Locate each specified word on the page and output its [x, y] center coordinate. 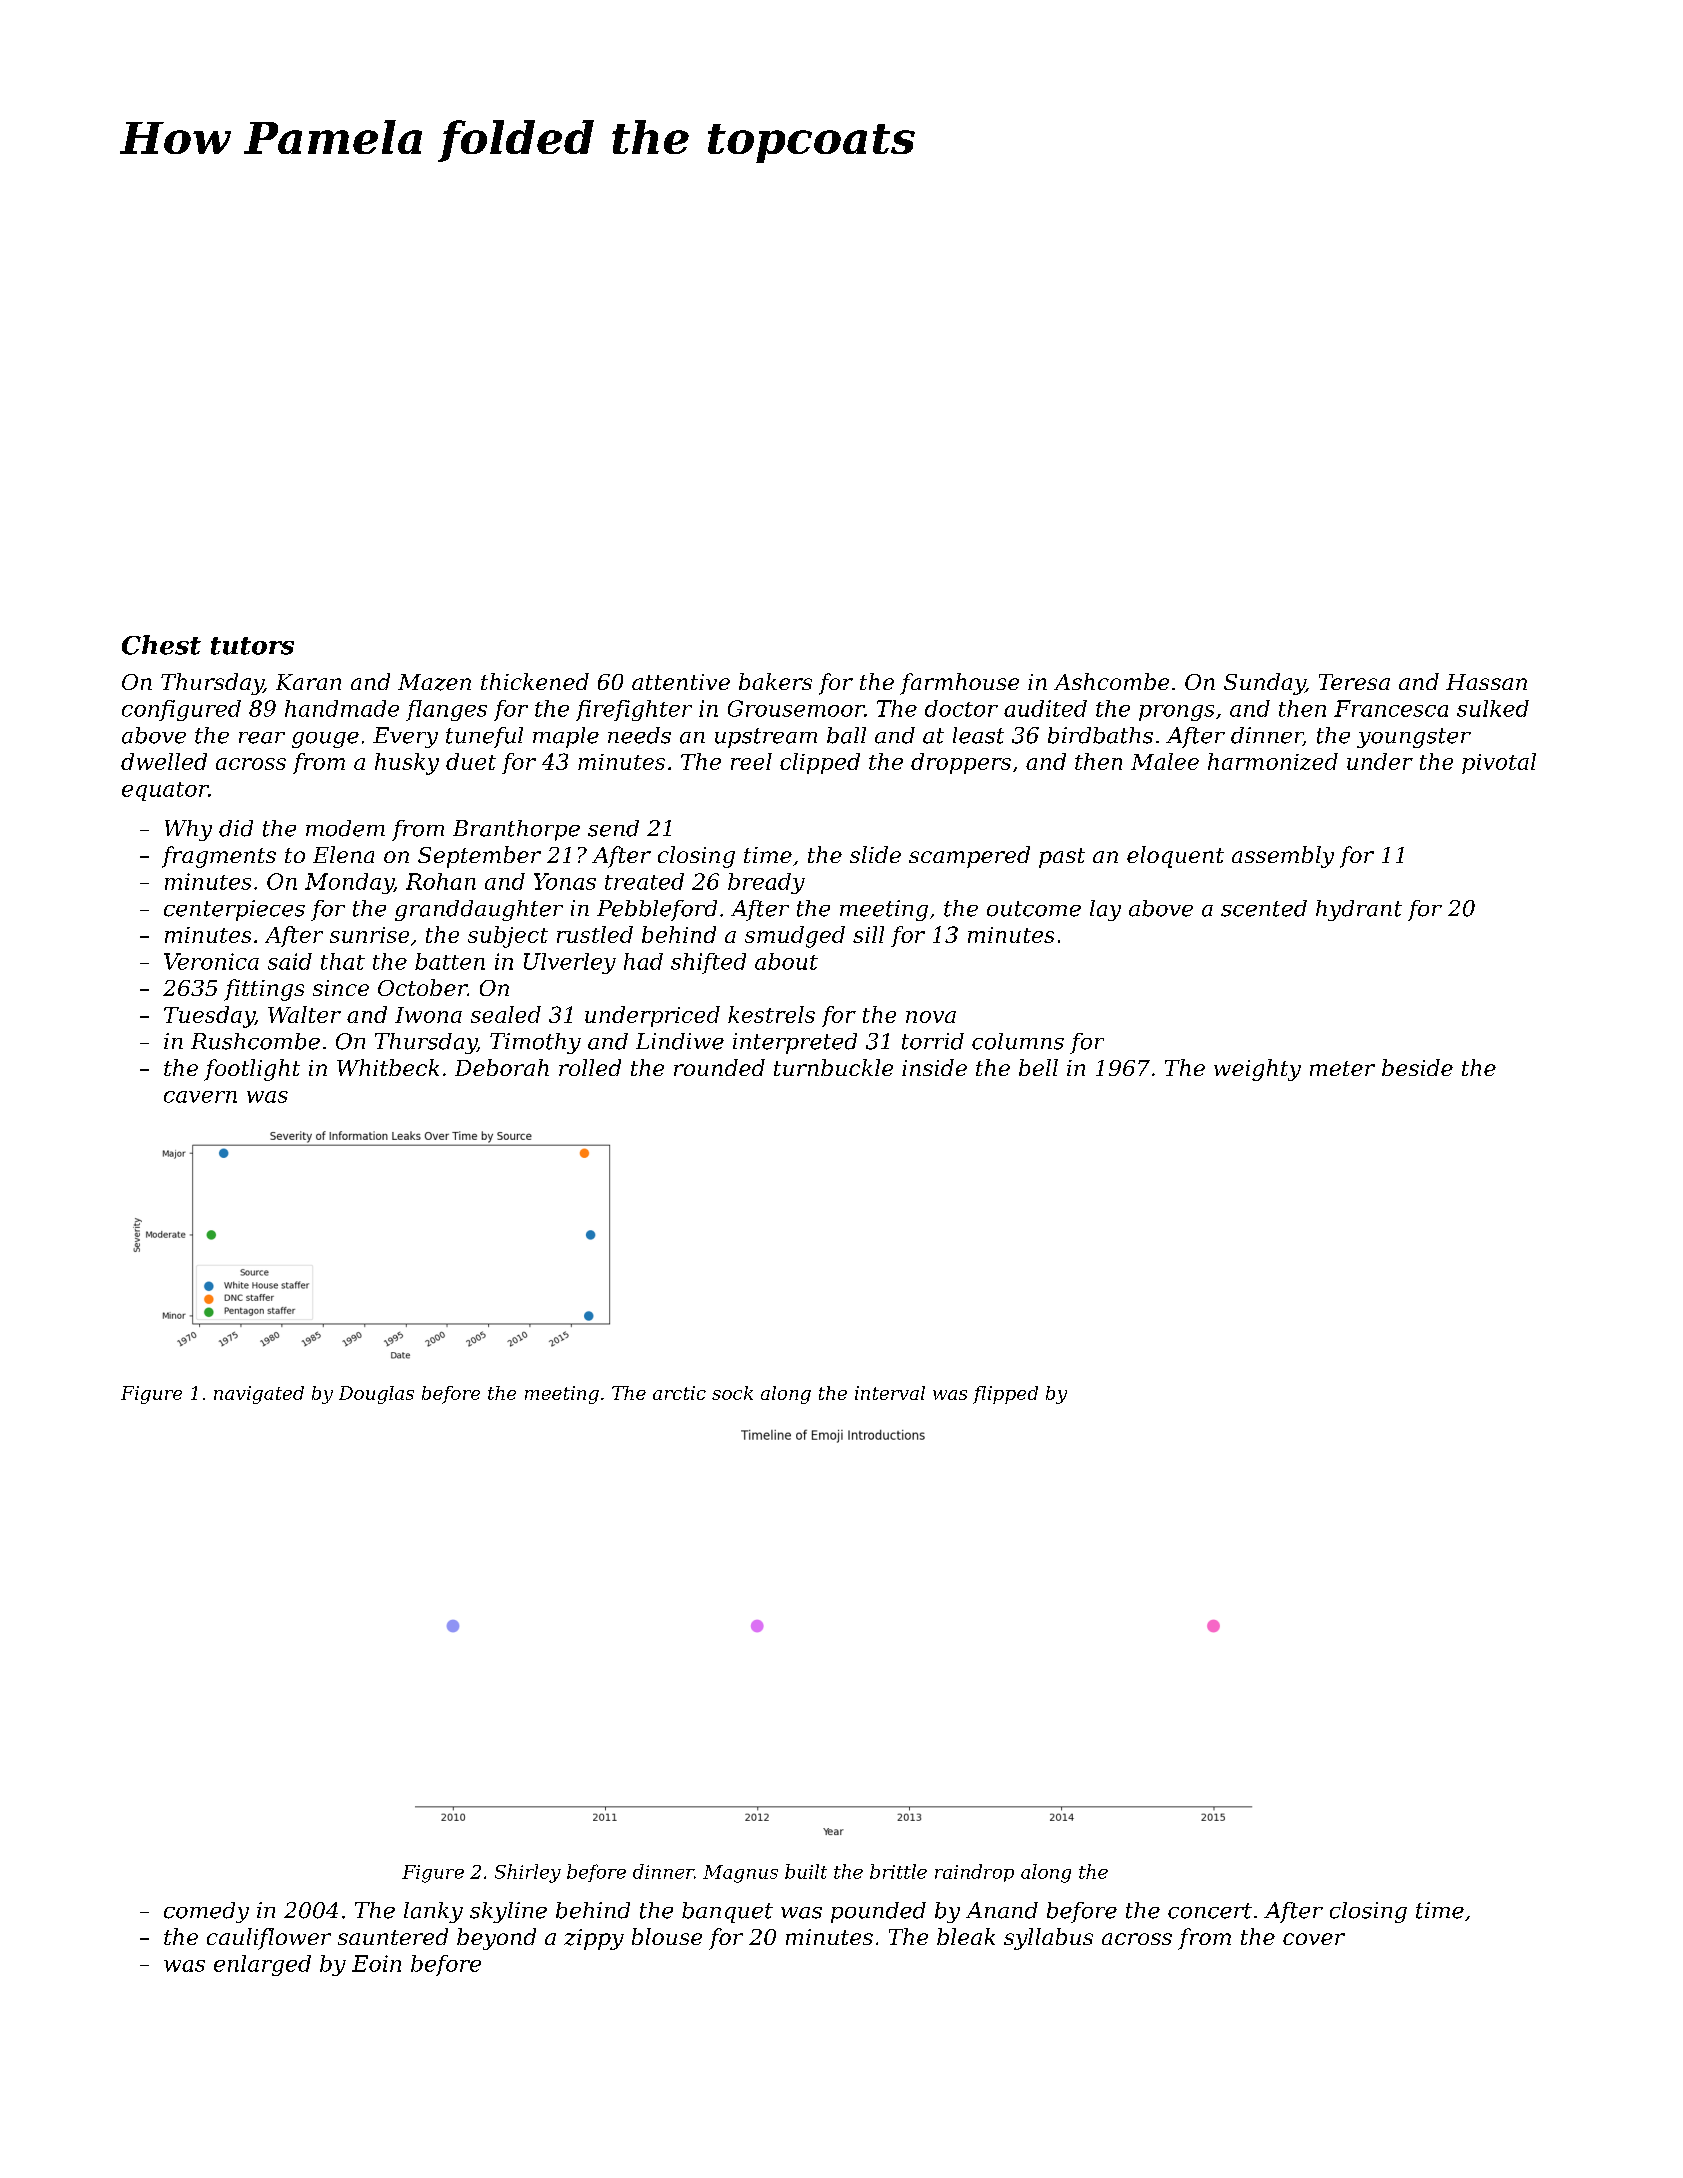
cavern [200, 1097]
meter [1342, 1068]
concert [1210, 1911]
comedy [206, 1912]
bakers [775, 681]
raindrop [974, 1873]
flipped [1005, 1395]
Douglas [376, 1395]
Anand [1002, 1910]
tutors [252, 646]
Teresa [1354, 682]
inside [934, 1067]
